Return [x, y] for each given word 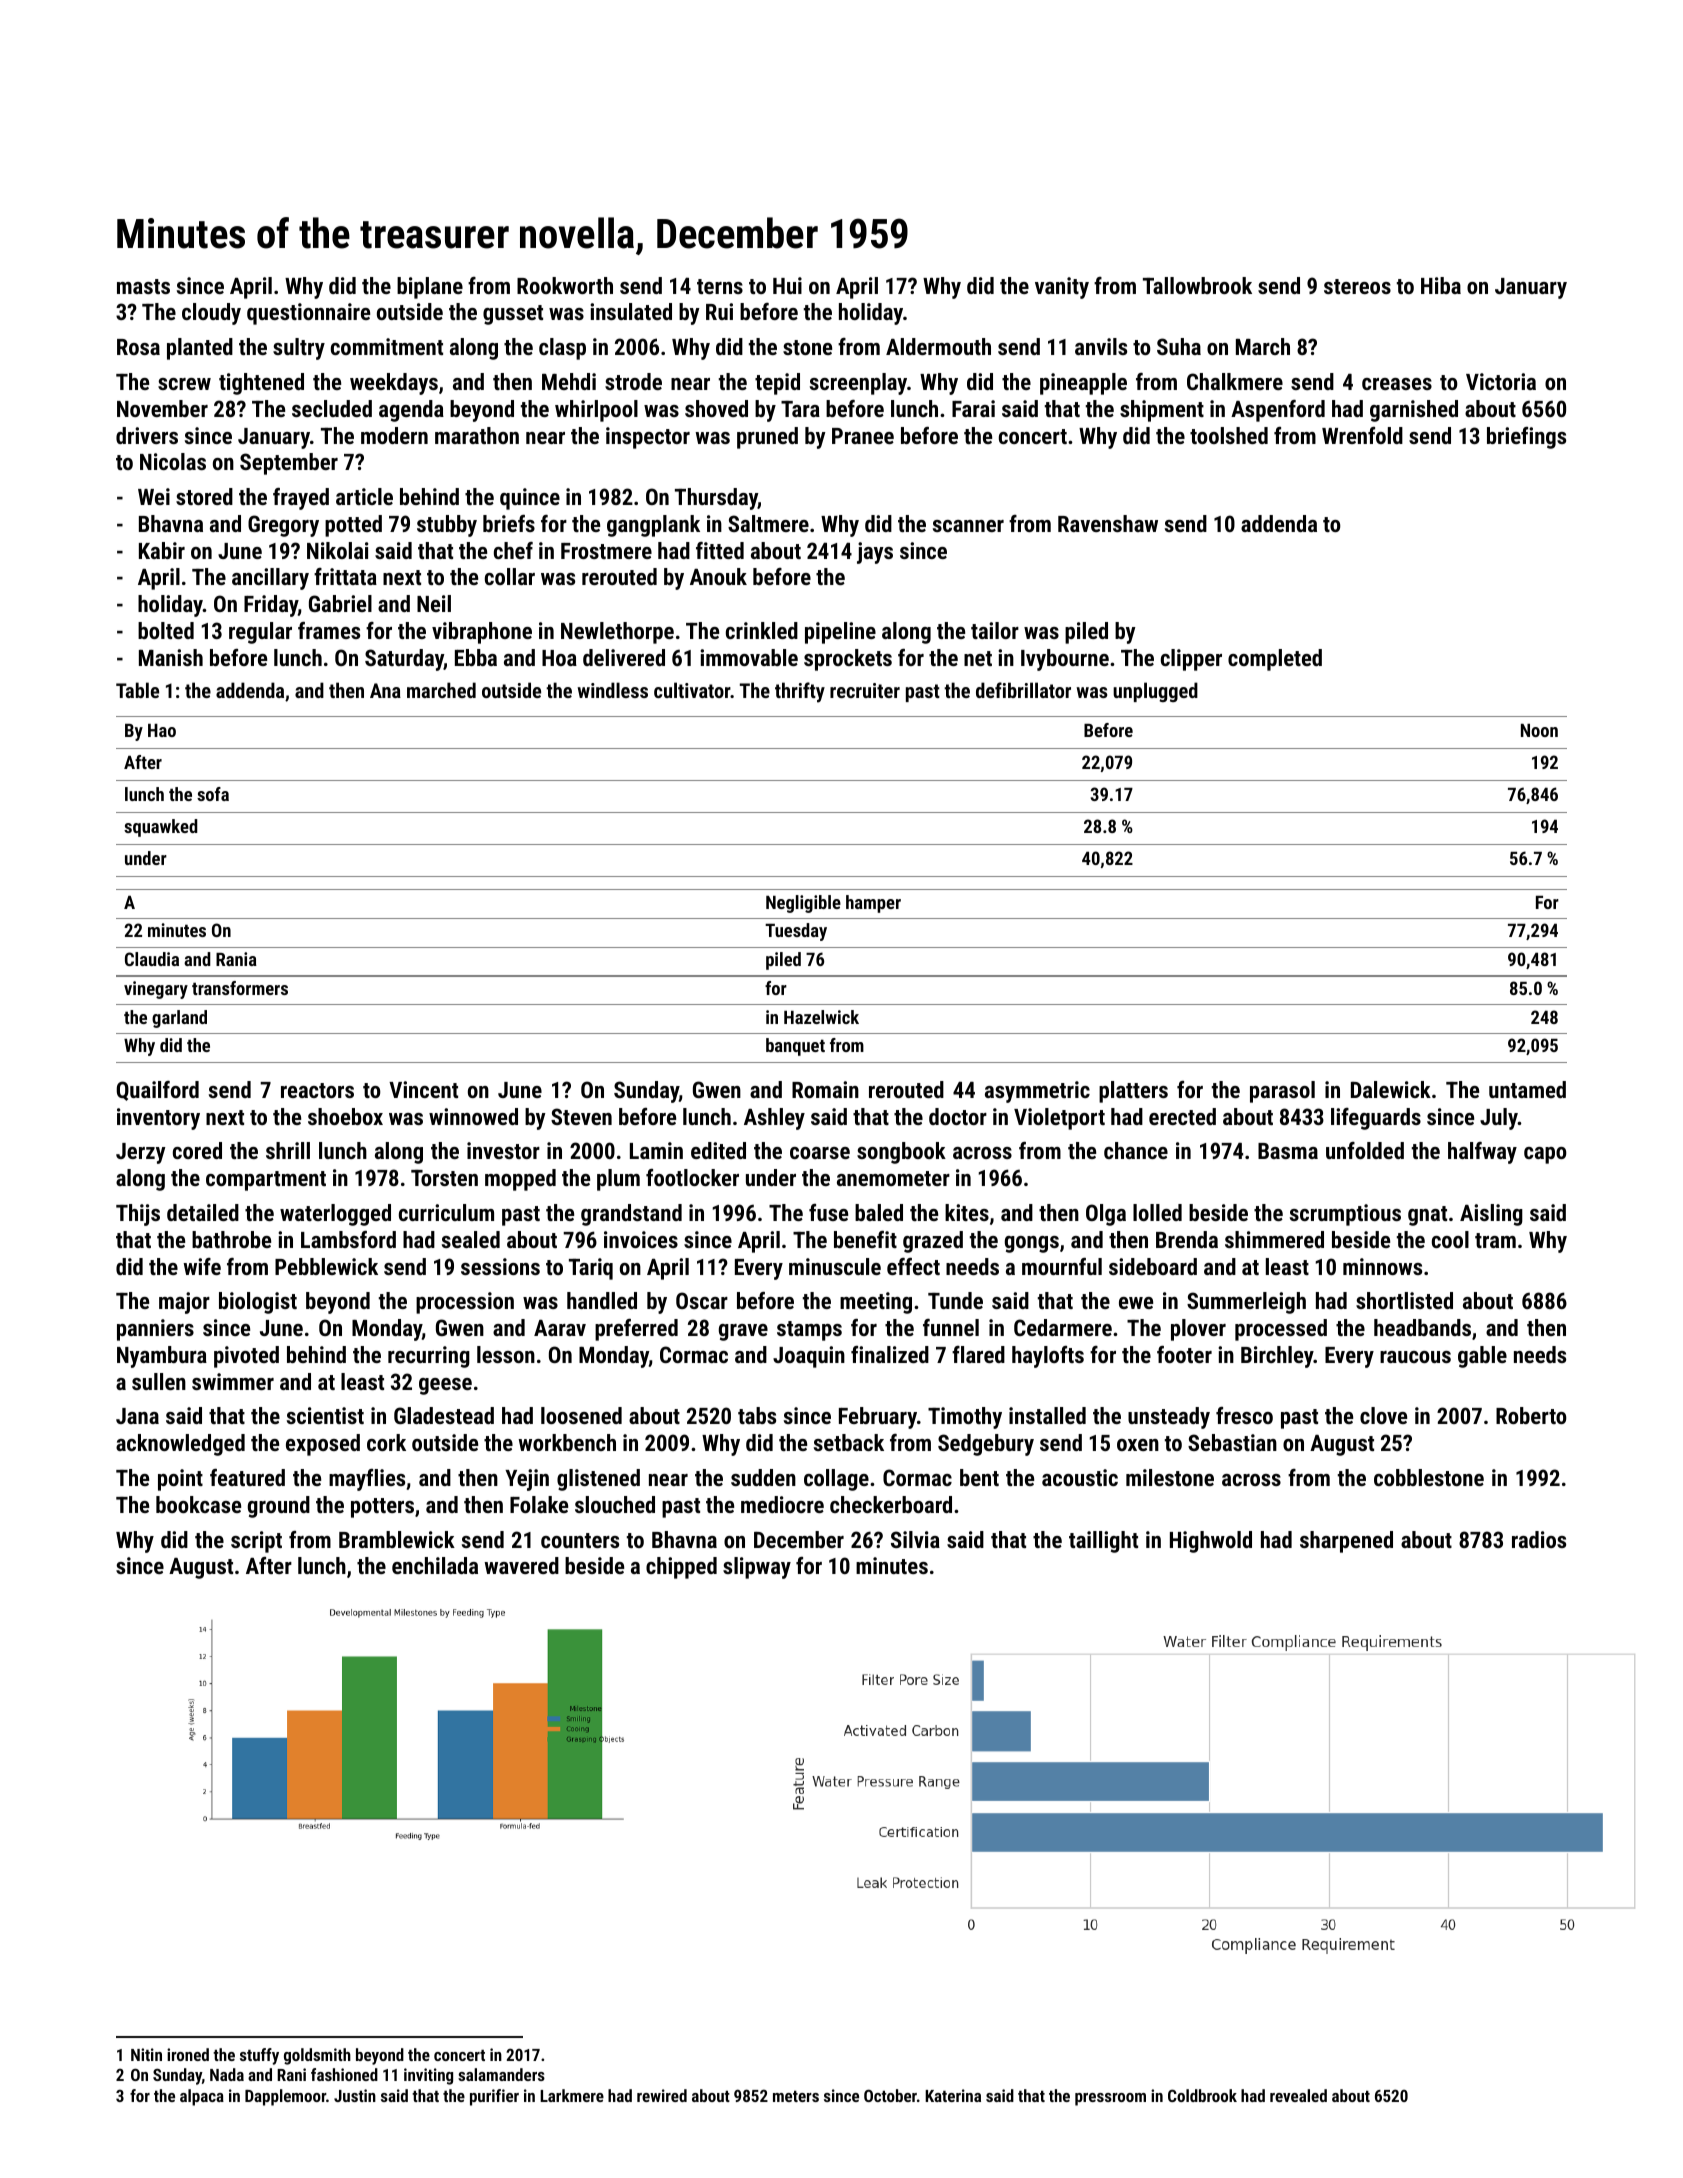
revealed [1298, 2095]
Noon [1539, 730]
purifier [494, 2097]
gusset [513, 315]
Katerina [953, 2095]
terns [720, 286]
